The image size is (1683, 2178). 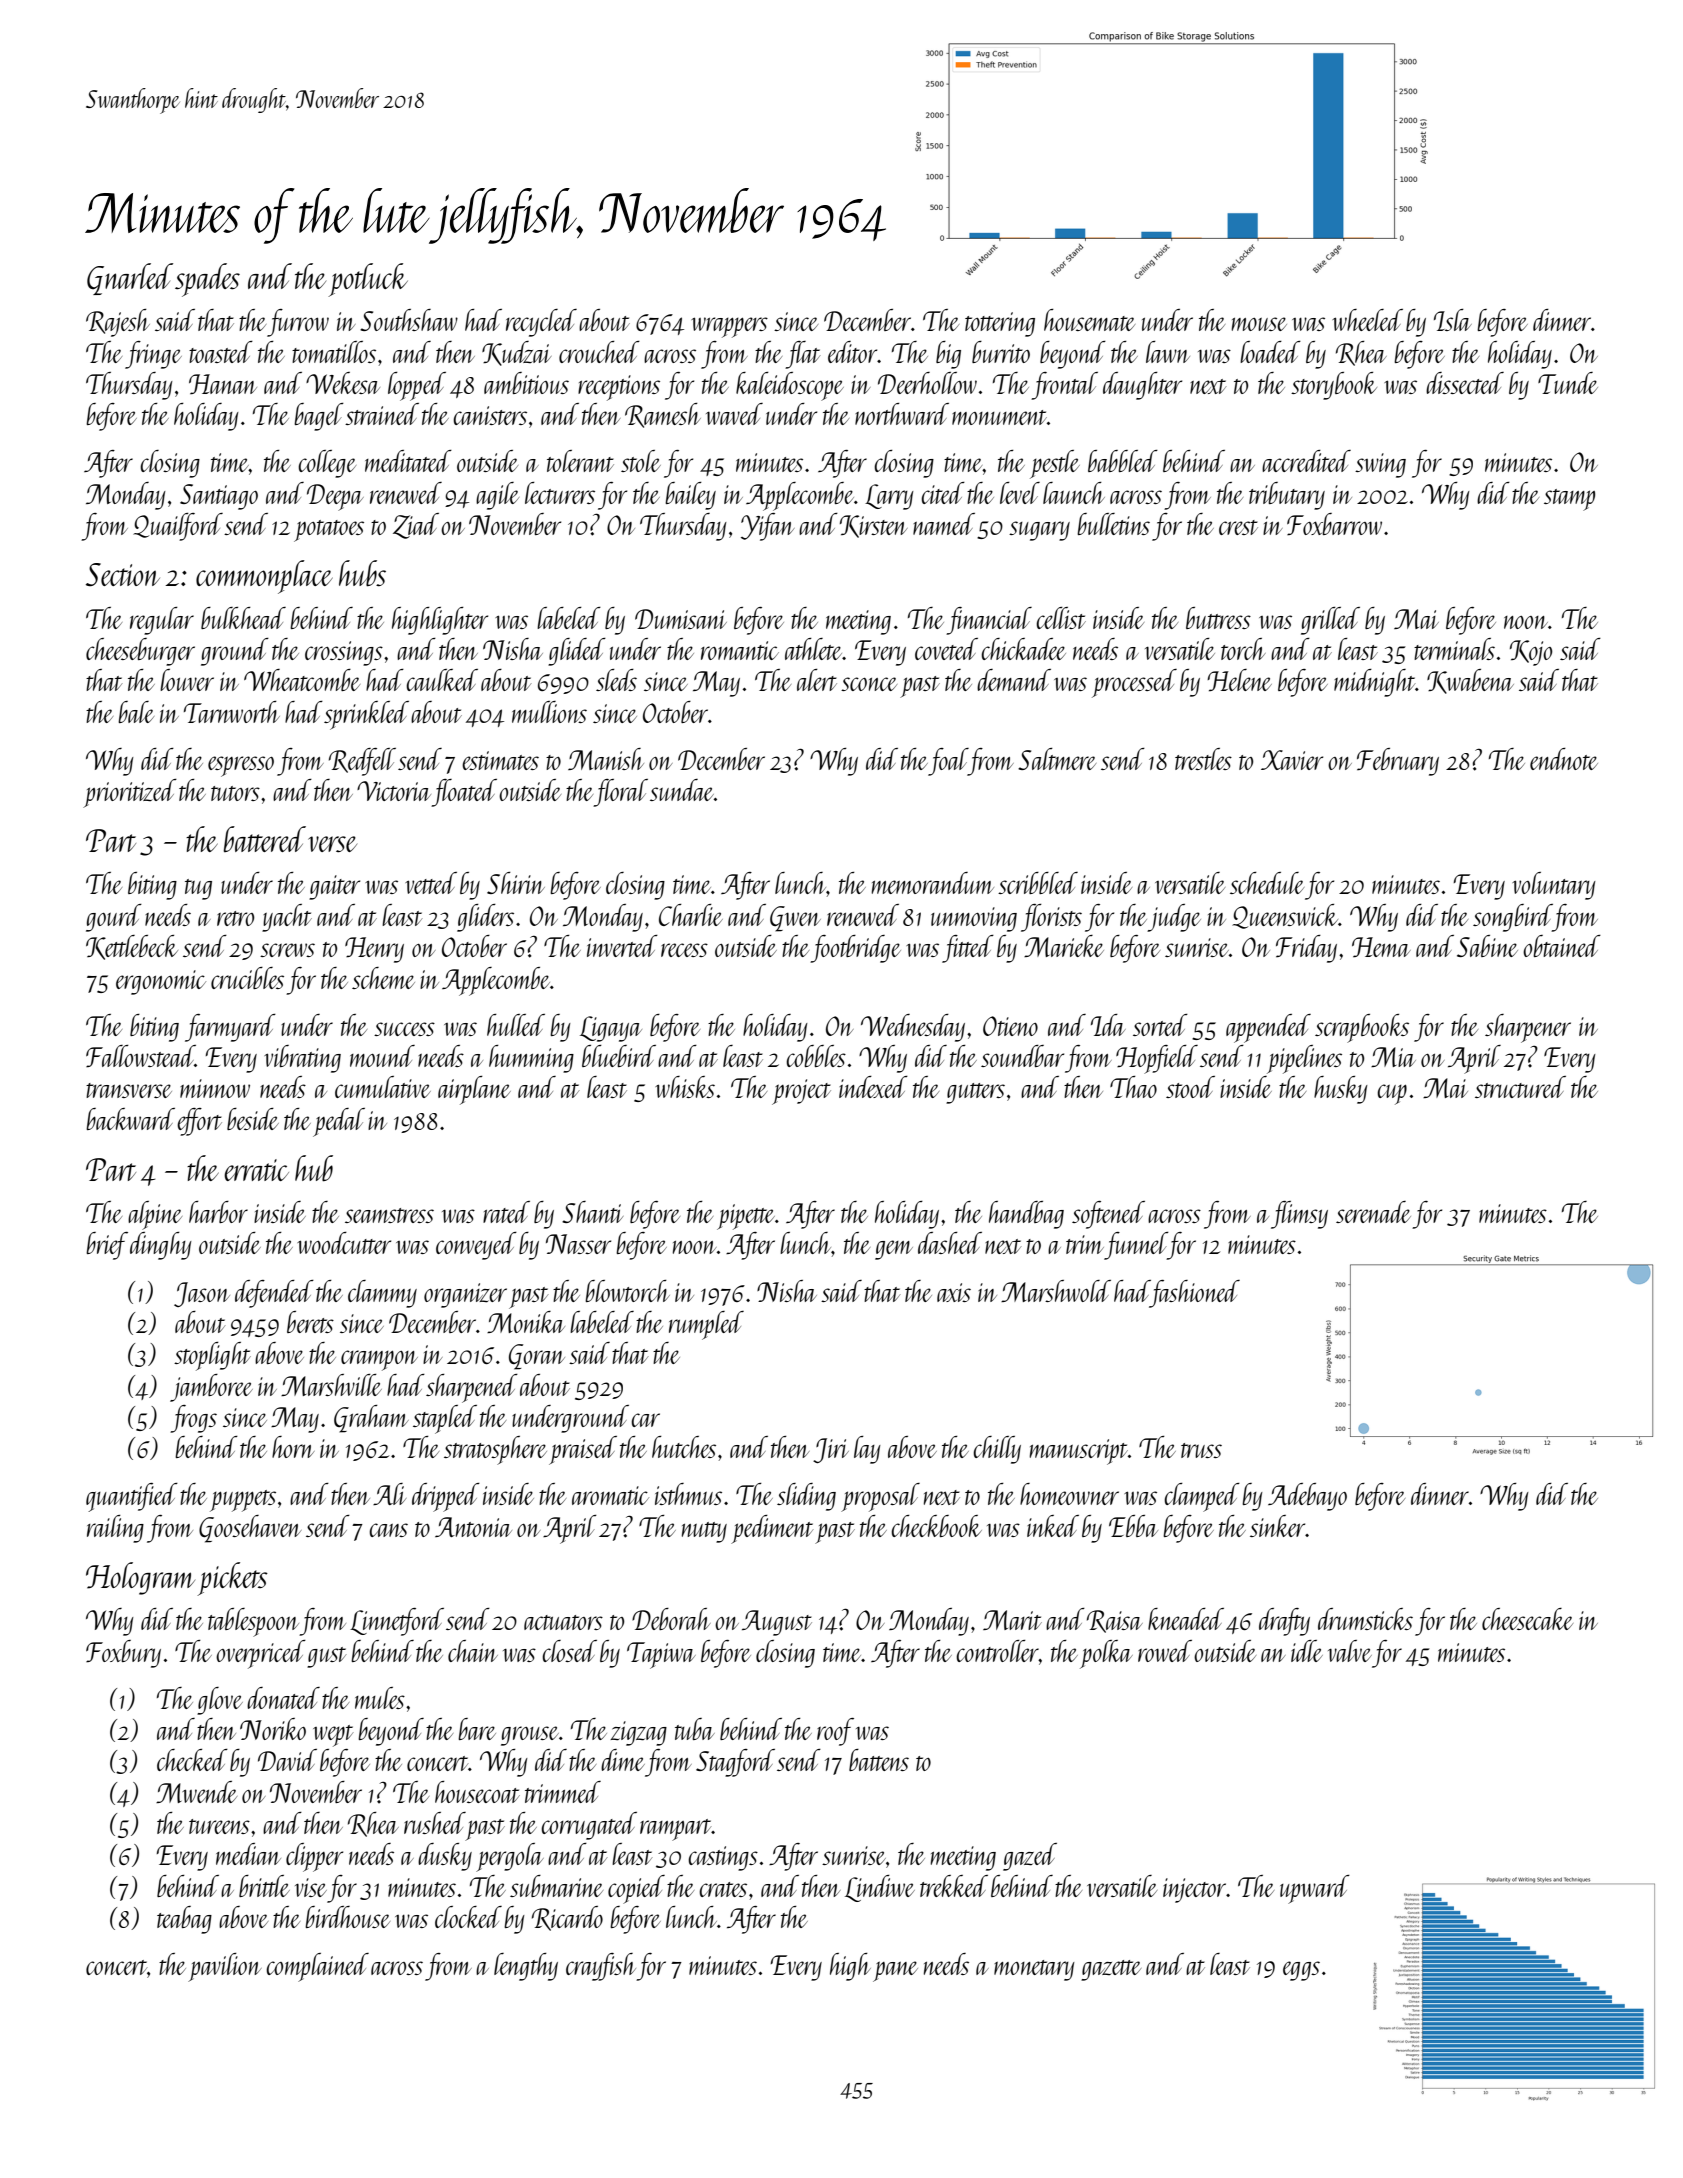 I want to click on wept, so click(x=333, y=1736).
